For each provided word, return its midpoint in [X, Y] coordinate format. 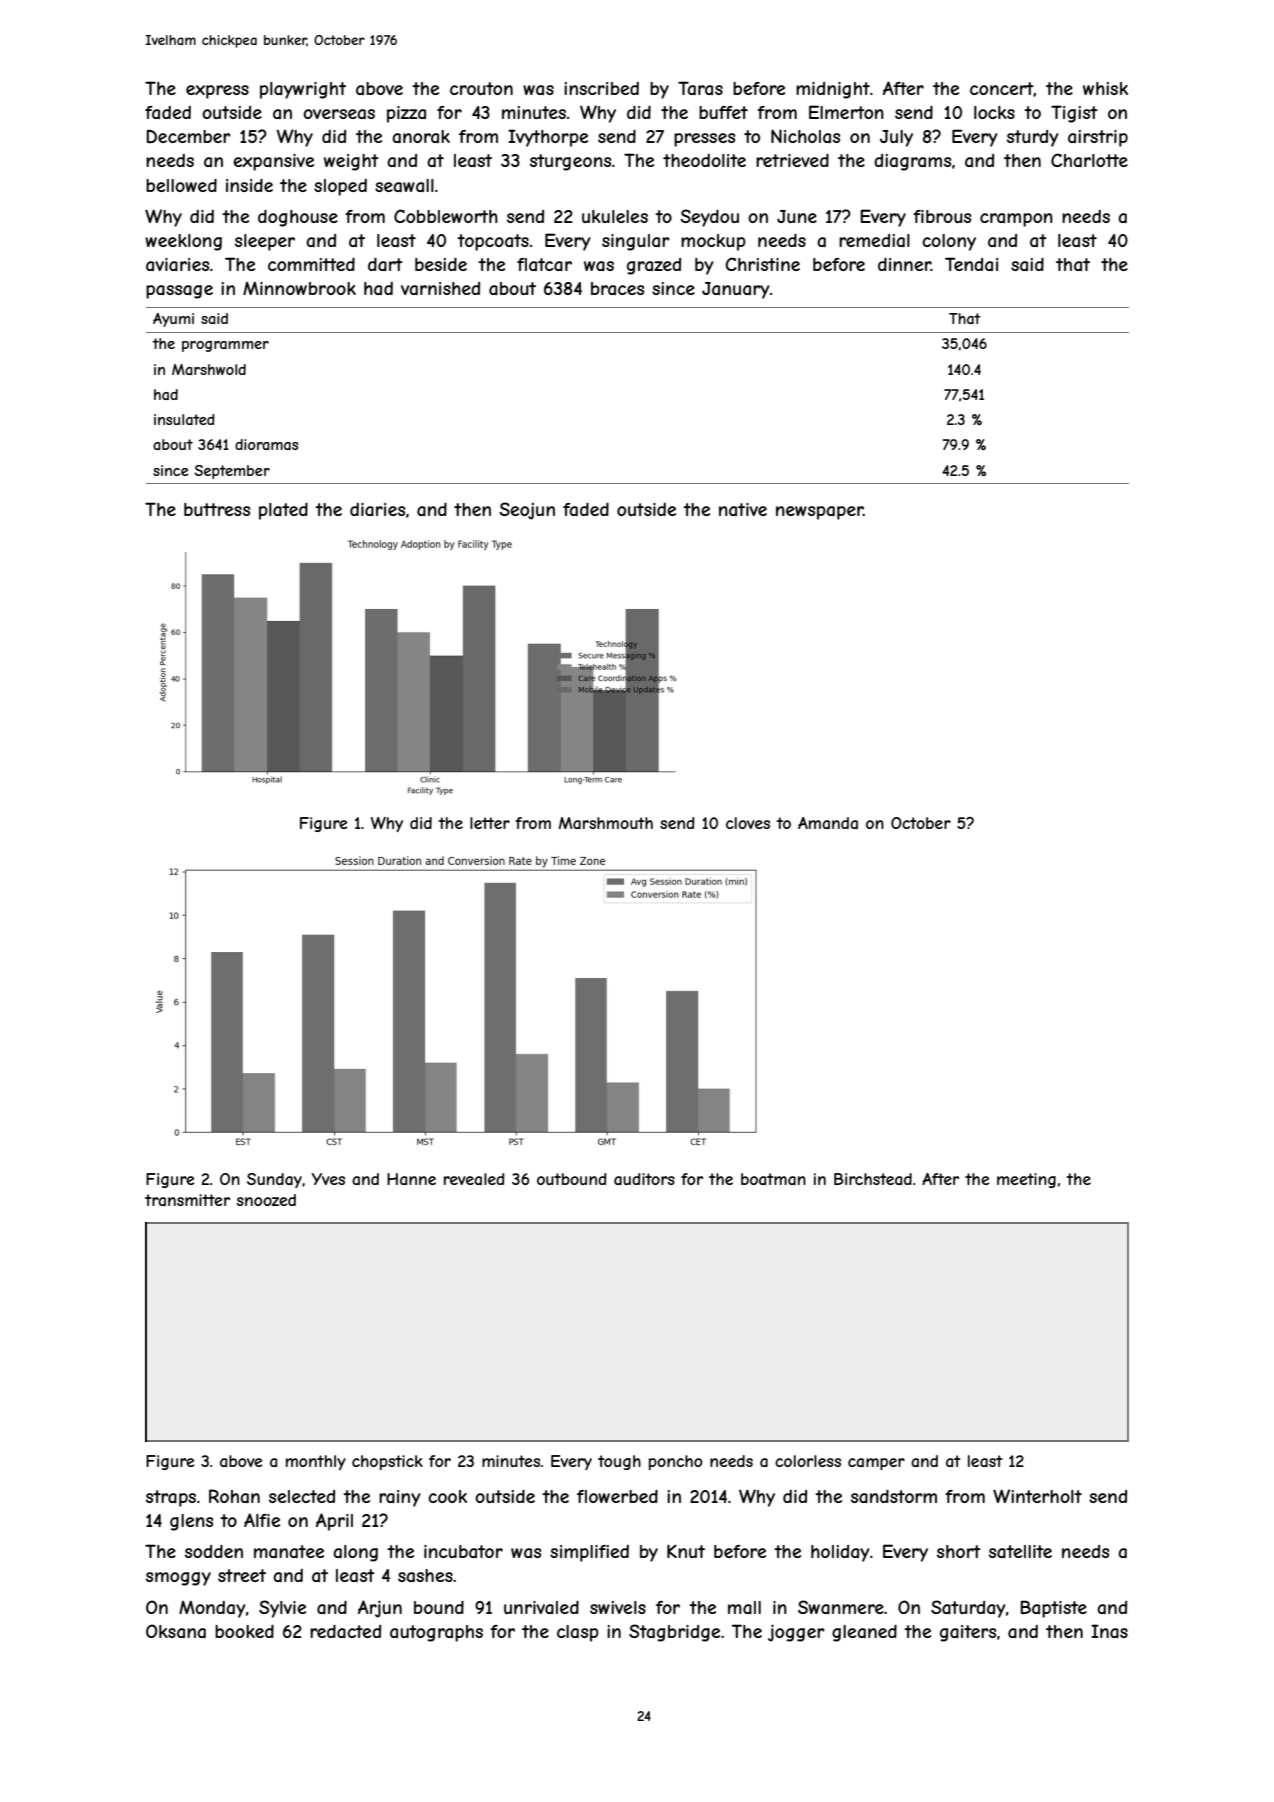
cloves [748, 823]
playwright [303, 90]
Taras [700, 88]
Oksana [176, 1631]
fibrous [942, 216]
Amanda [828, 823]
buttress [217, 509]
